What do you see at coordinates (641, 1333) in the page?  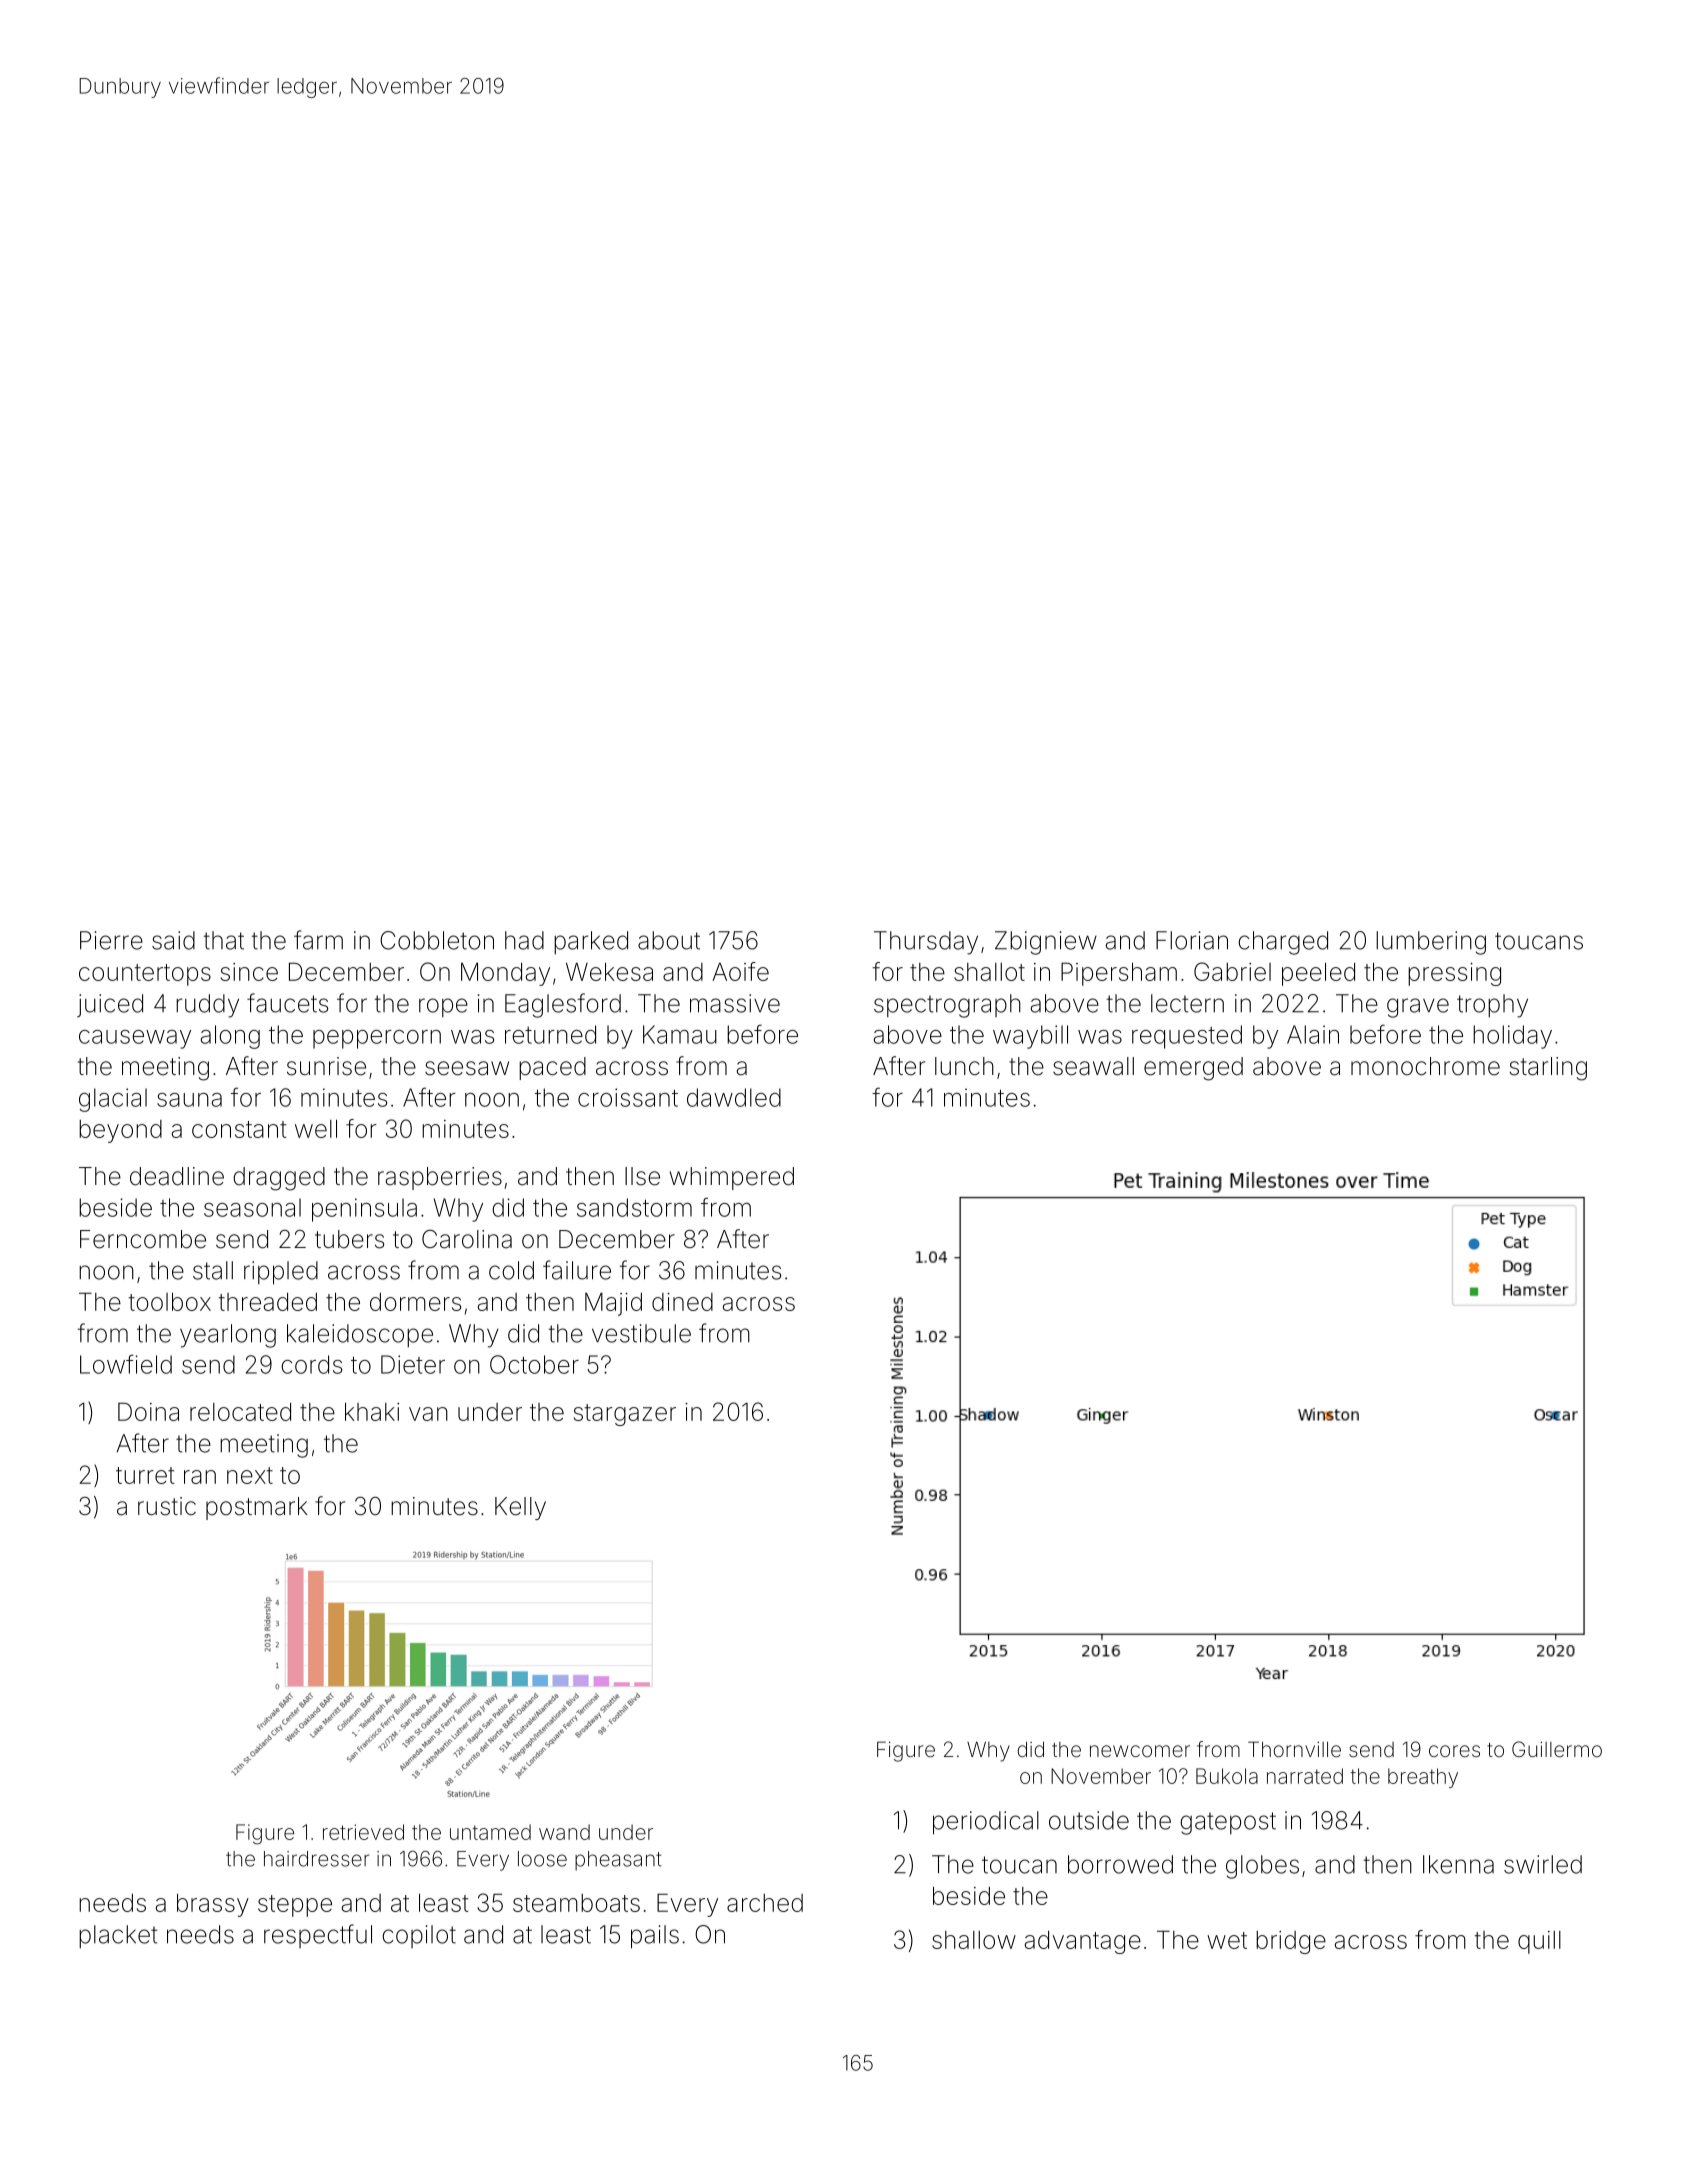 I see `vestibule` at bounding box center [641, 1333].
